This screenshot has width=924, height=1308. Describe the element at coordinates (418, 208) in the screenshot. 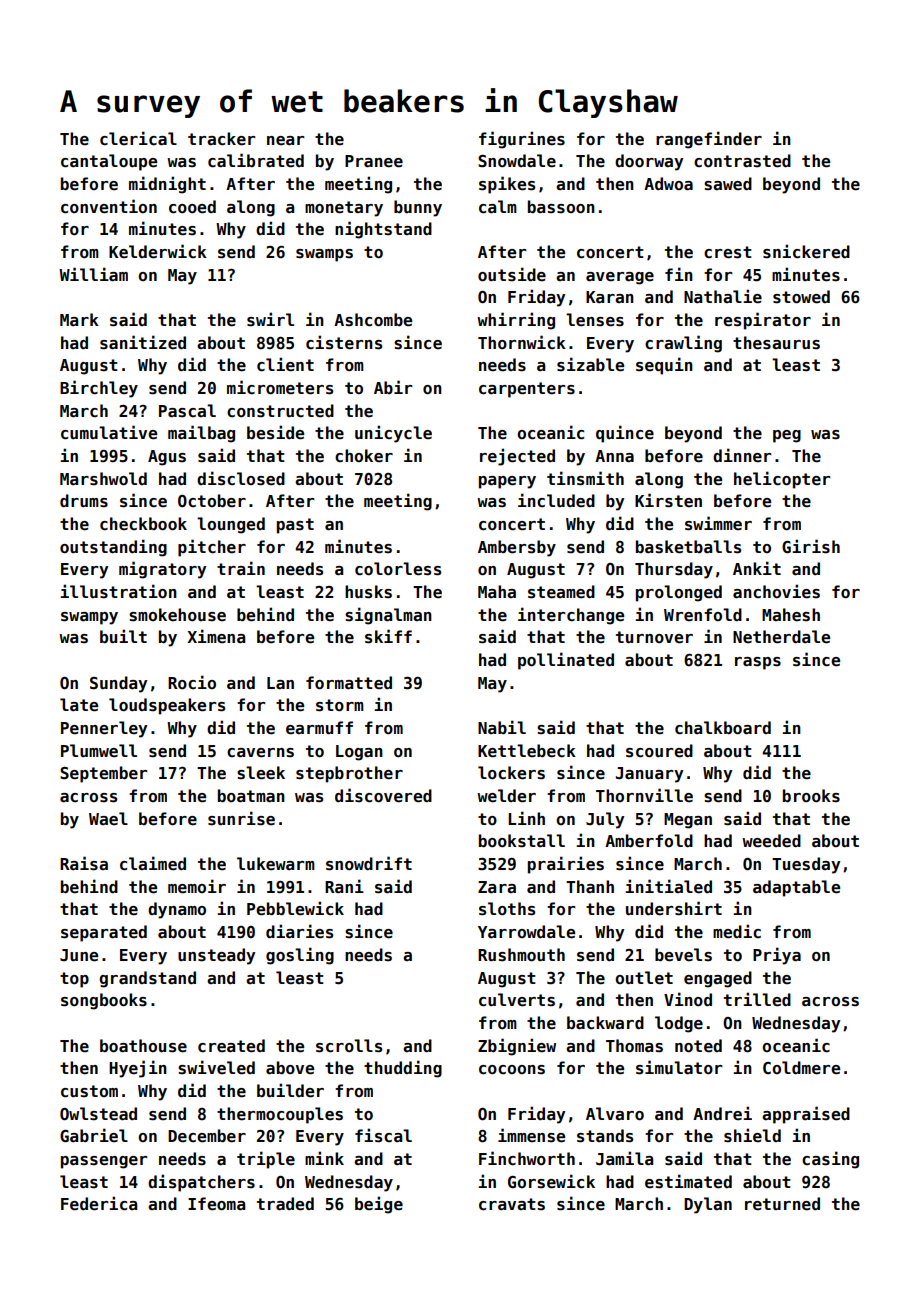

I see `bunny` at that location.
